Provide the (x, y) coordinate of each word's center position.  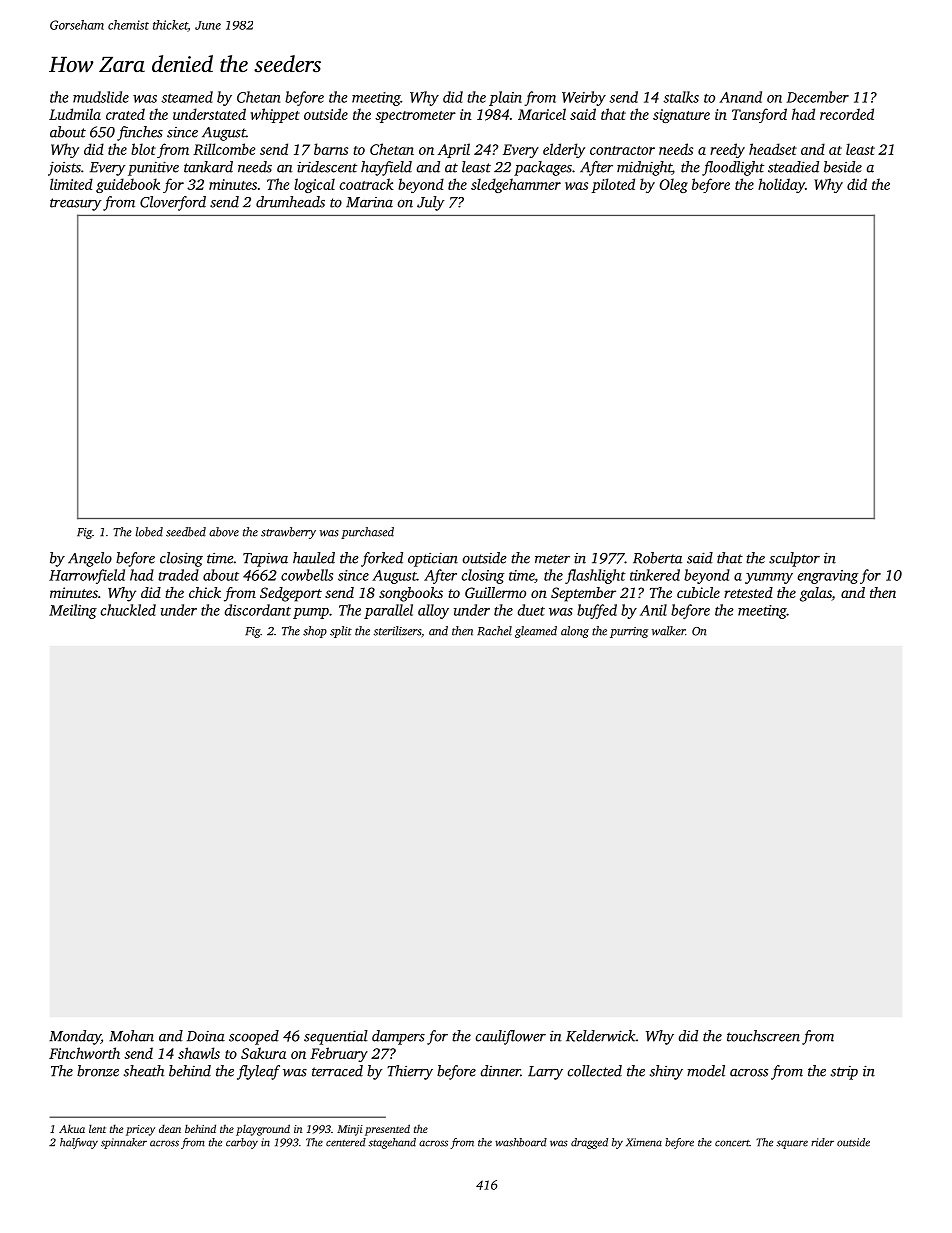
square (792, 1144)
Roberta (657, 558)
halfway (79, 1143)
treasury (76, 204)
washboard (521, 1142)
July (431, 203)
